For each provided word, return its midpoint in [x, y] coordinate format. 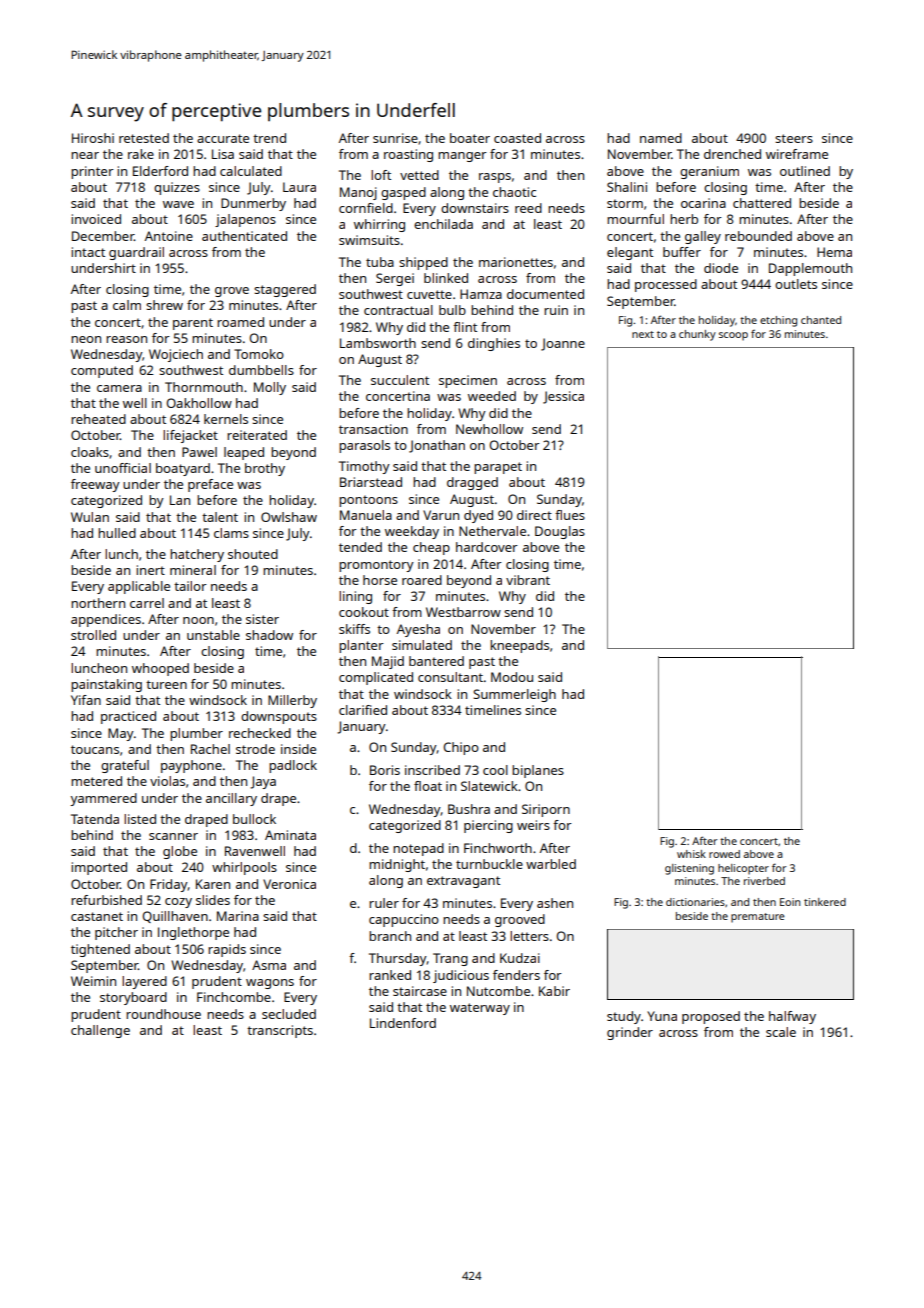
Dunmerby [253, 204]
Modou [512, 677]
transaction [373, 429]
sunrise [395, 138]
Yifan [86, 700]
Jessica [563, 397]
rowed [724, 854]
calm [127, 305]
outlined [805, 171]
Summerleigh [514, 695]
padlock [293, 766]
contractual [398, 310]
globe [180, 852]
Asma [269, 965]
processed [666, 285]
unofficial [123, 468]
